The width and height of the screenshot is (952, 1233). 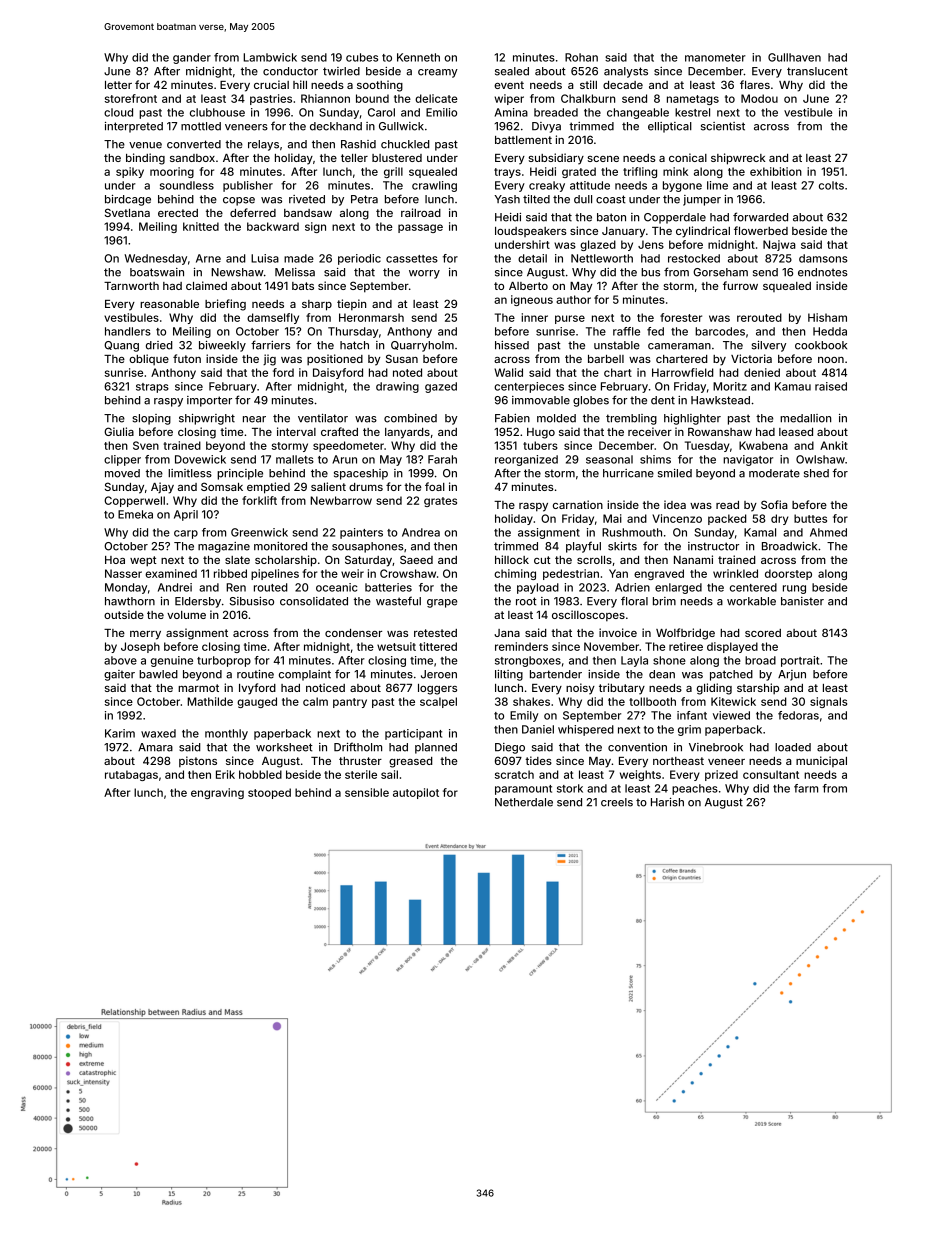 What do you see at coordinates (121, 346) in the screenshot?
I see `Quang` at bounding box center [121, 346].
